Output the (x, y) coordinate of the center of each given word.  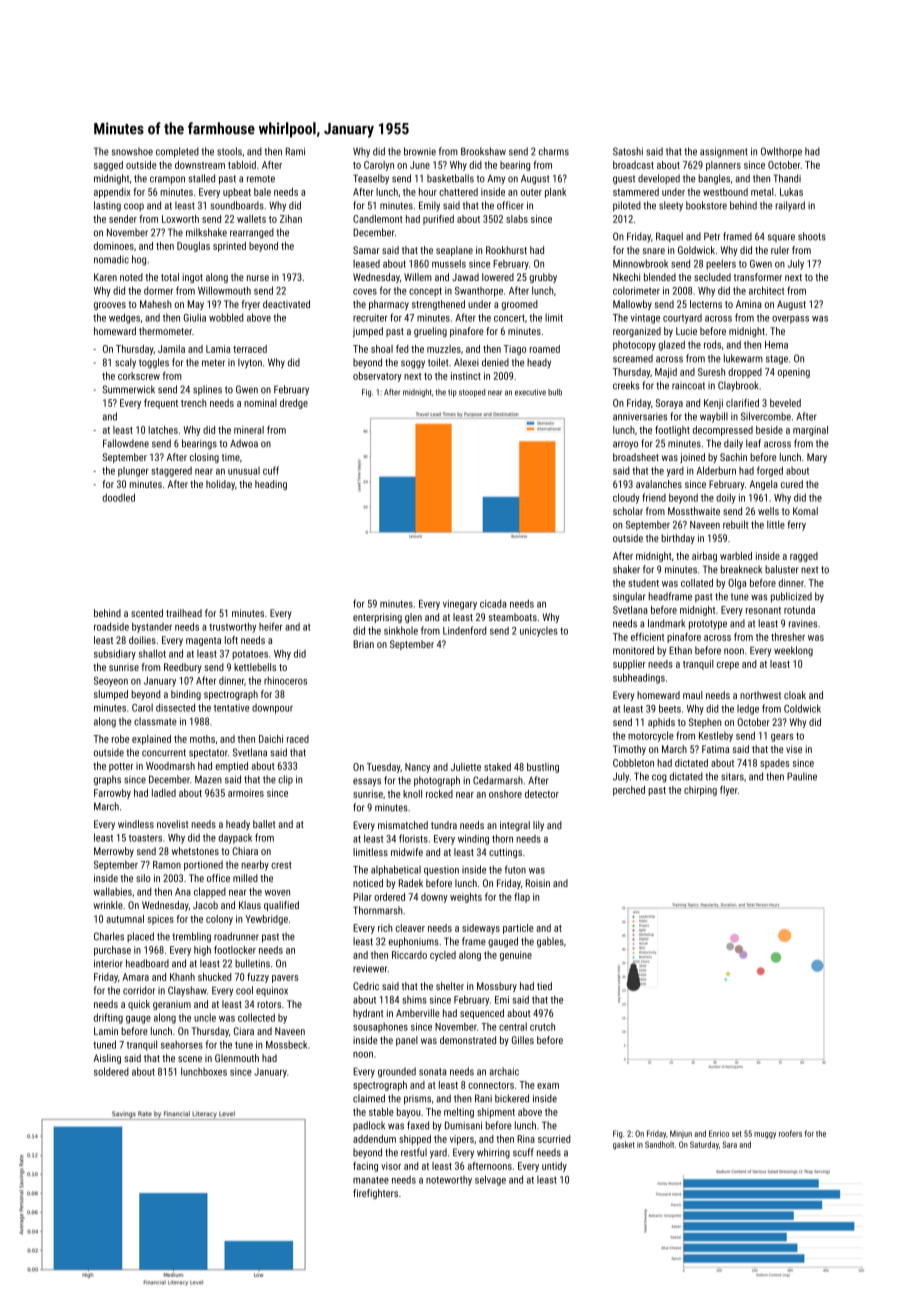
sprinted (229, 247)
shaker (626, 569)
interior (108, 963)
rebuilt (735, 524)
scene (190, 1059)
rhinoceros (285, 680)
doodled (118, 497)
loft (231, 640)
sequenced (482, 1014)
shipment (496, 1113)
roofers (790, 1133)
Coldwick (802, 708)
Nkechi (626, 277)
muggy (765, 1135)
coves (365, 292)
